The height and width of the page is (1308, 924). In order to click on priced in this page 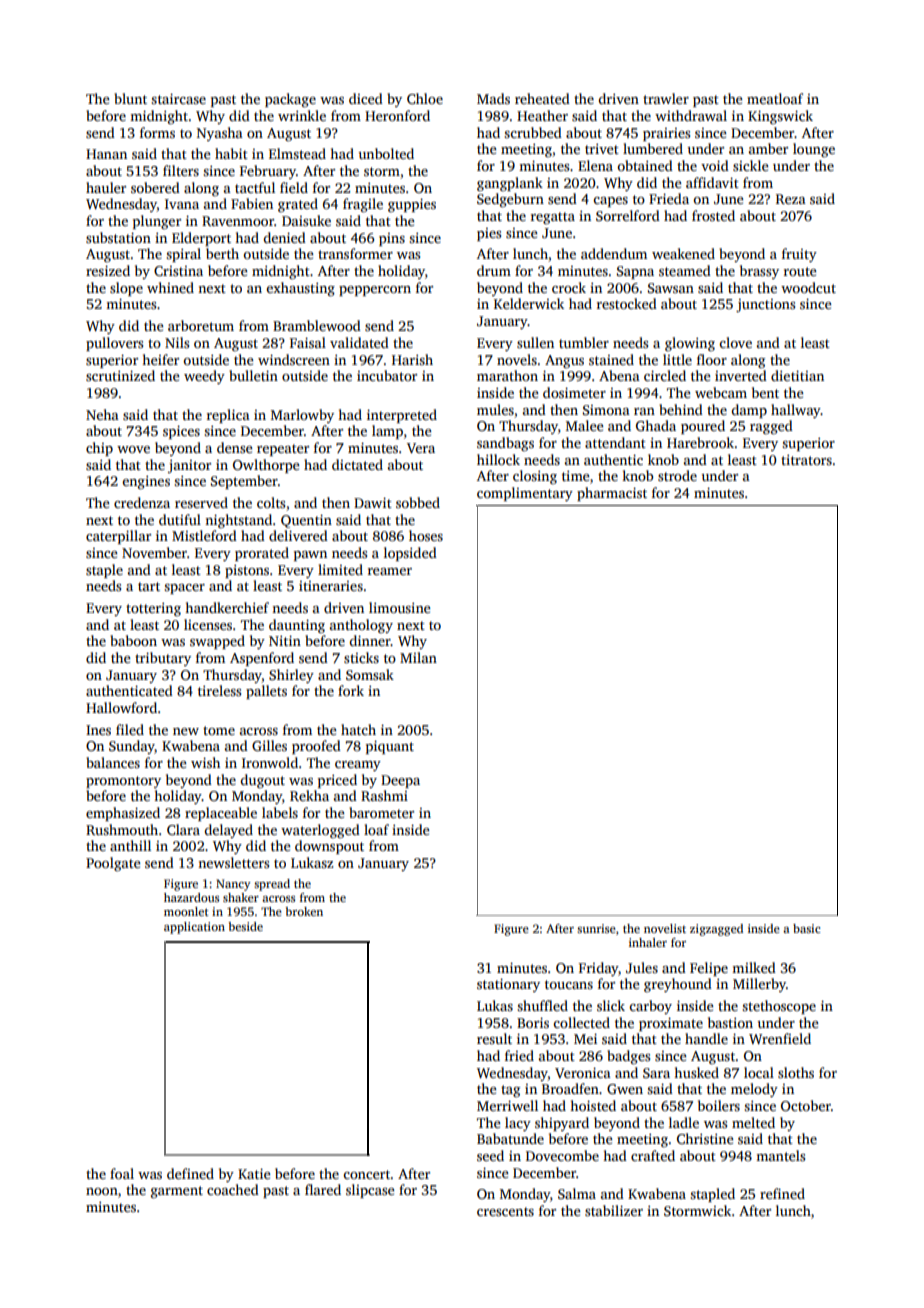, I will do `click(337, 781)`.
